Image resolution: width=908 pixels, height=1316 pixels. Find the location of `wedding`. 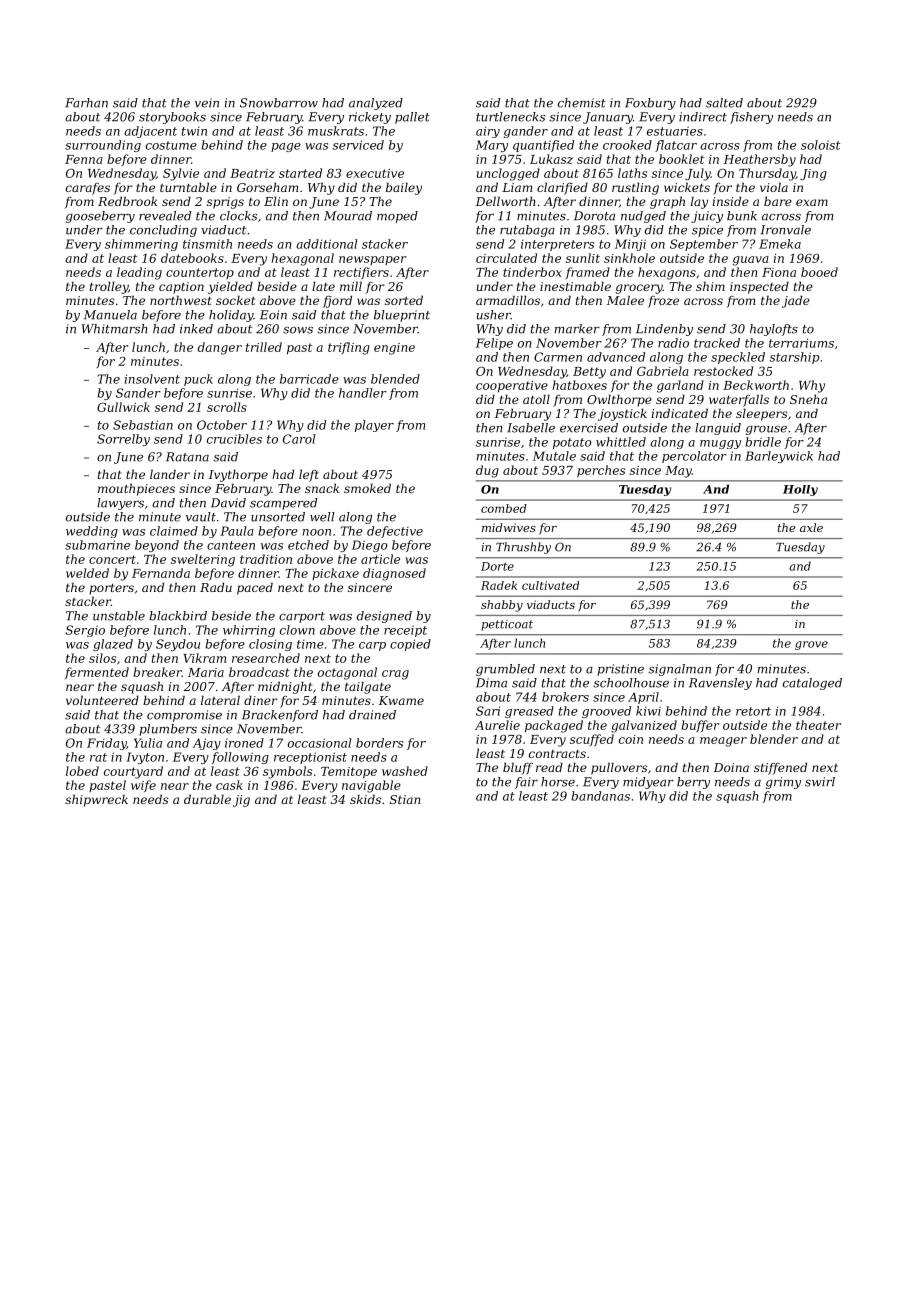

wedding is located at coordinates (92, 532).
